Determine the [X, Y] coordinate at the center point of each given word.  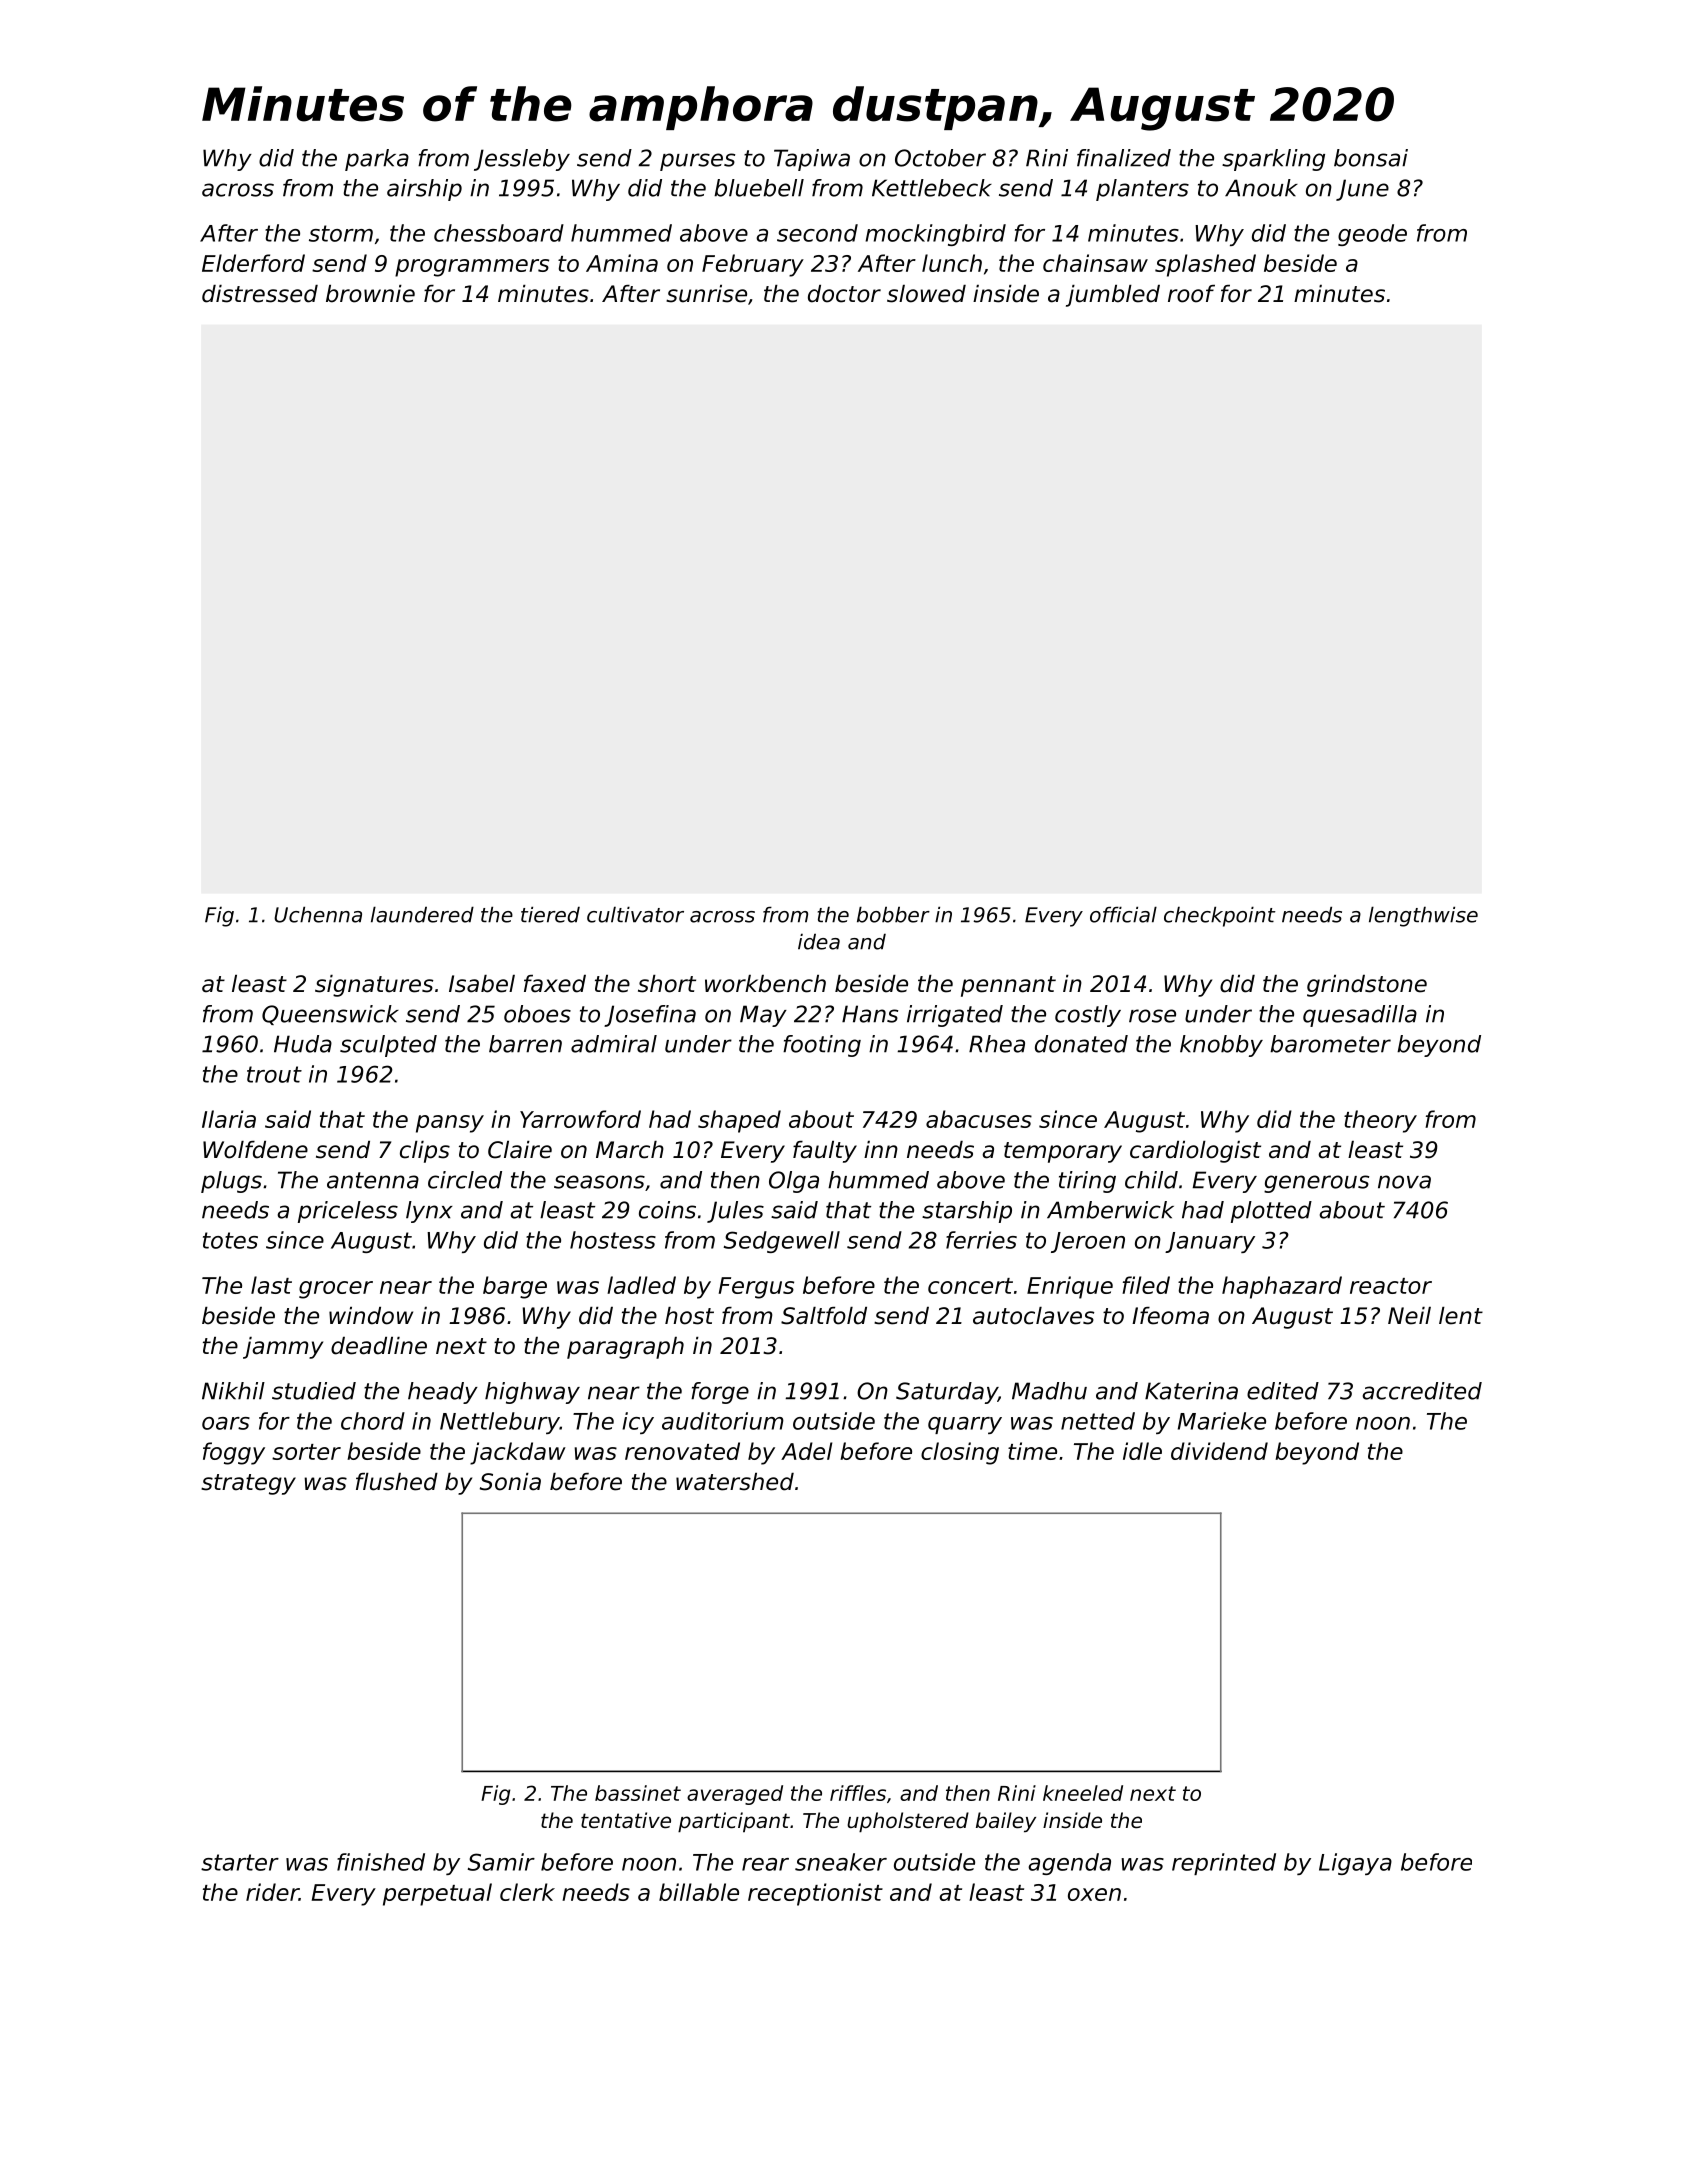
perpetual [437, 1894]
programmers [472, 268]
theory [1380, 1121]
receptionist [815, 1894]
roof [1191, 294]
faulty [825, 1152]
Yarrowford [580, 1119]
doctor [844, 294]
